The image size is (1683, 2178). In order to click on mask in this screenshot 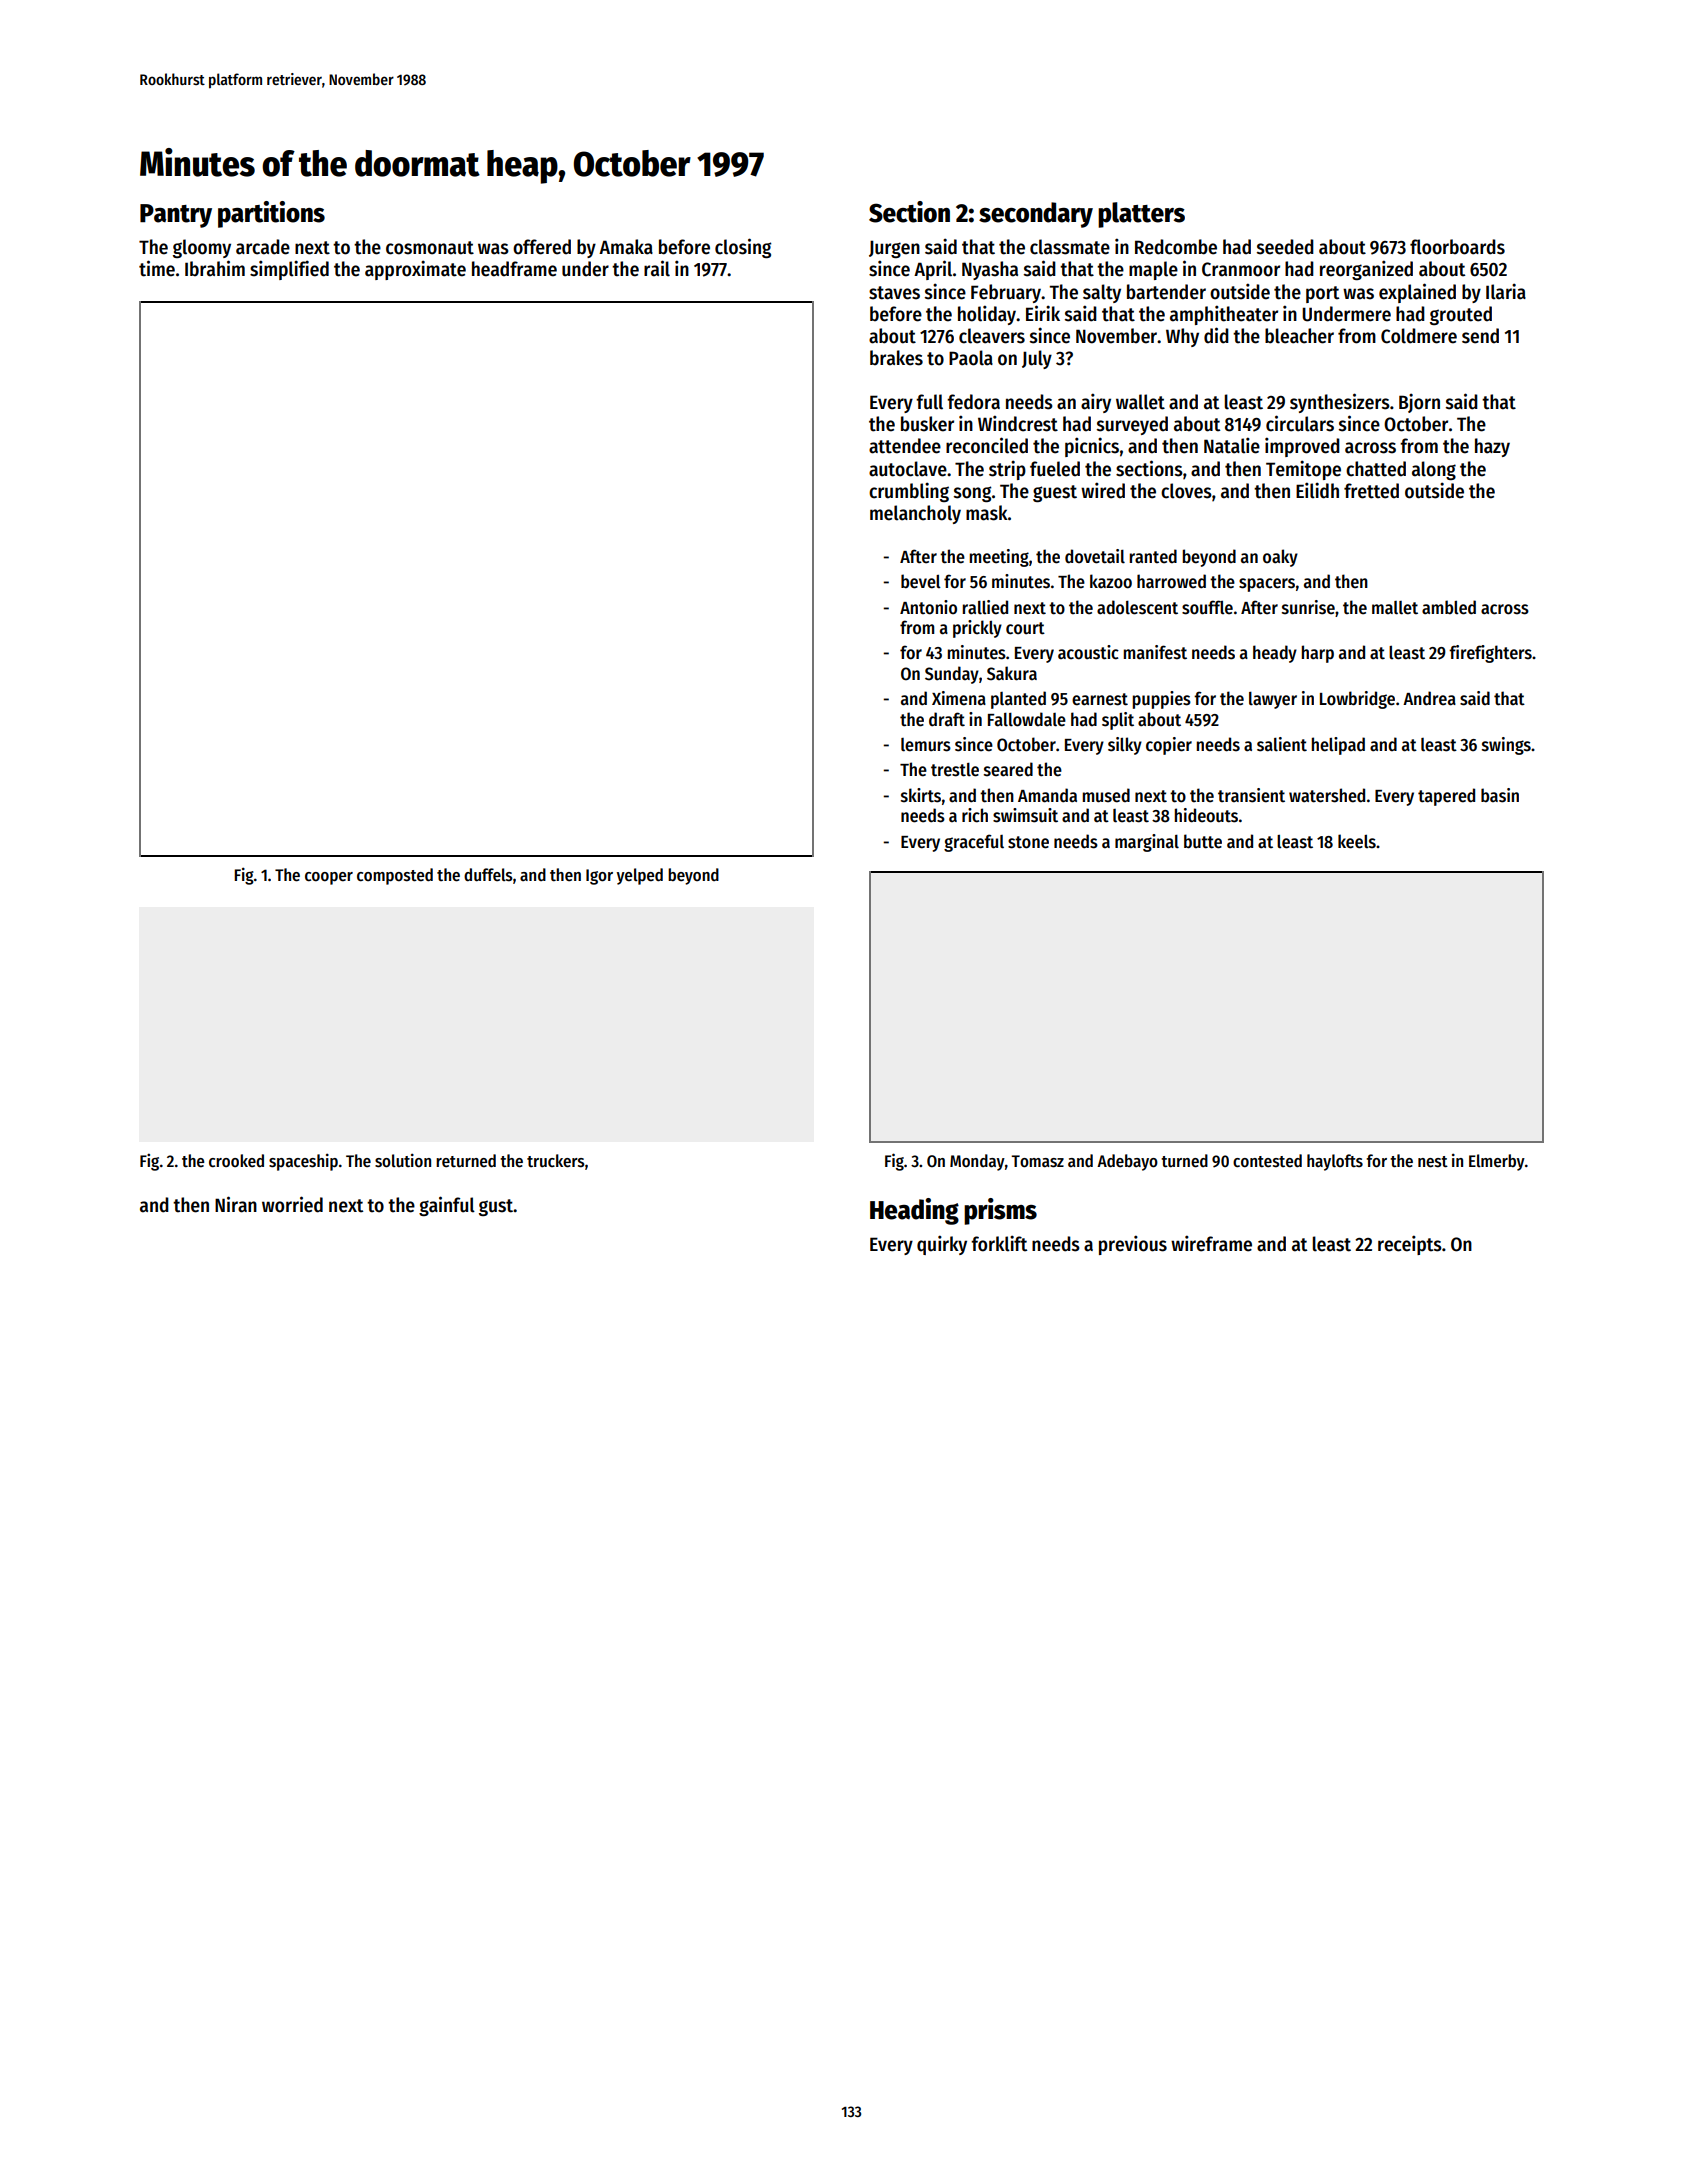, I will do `click(987, 513)`.
